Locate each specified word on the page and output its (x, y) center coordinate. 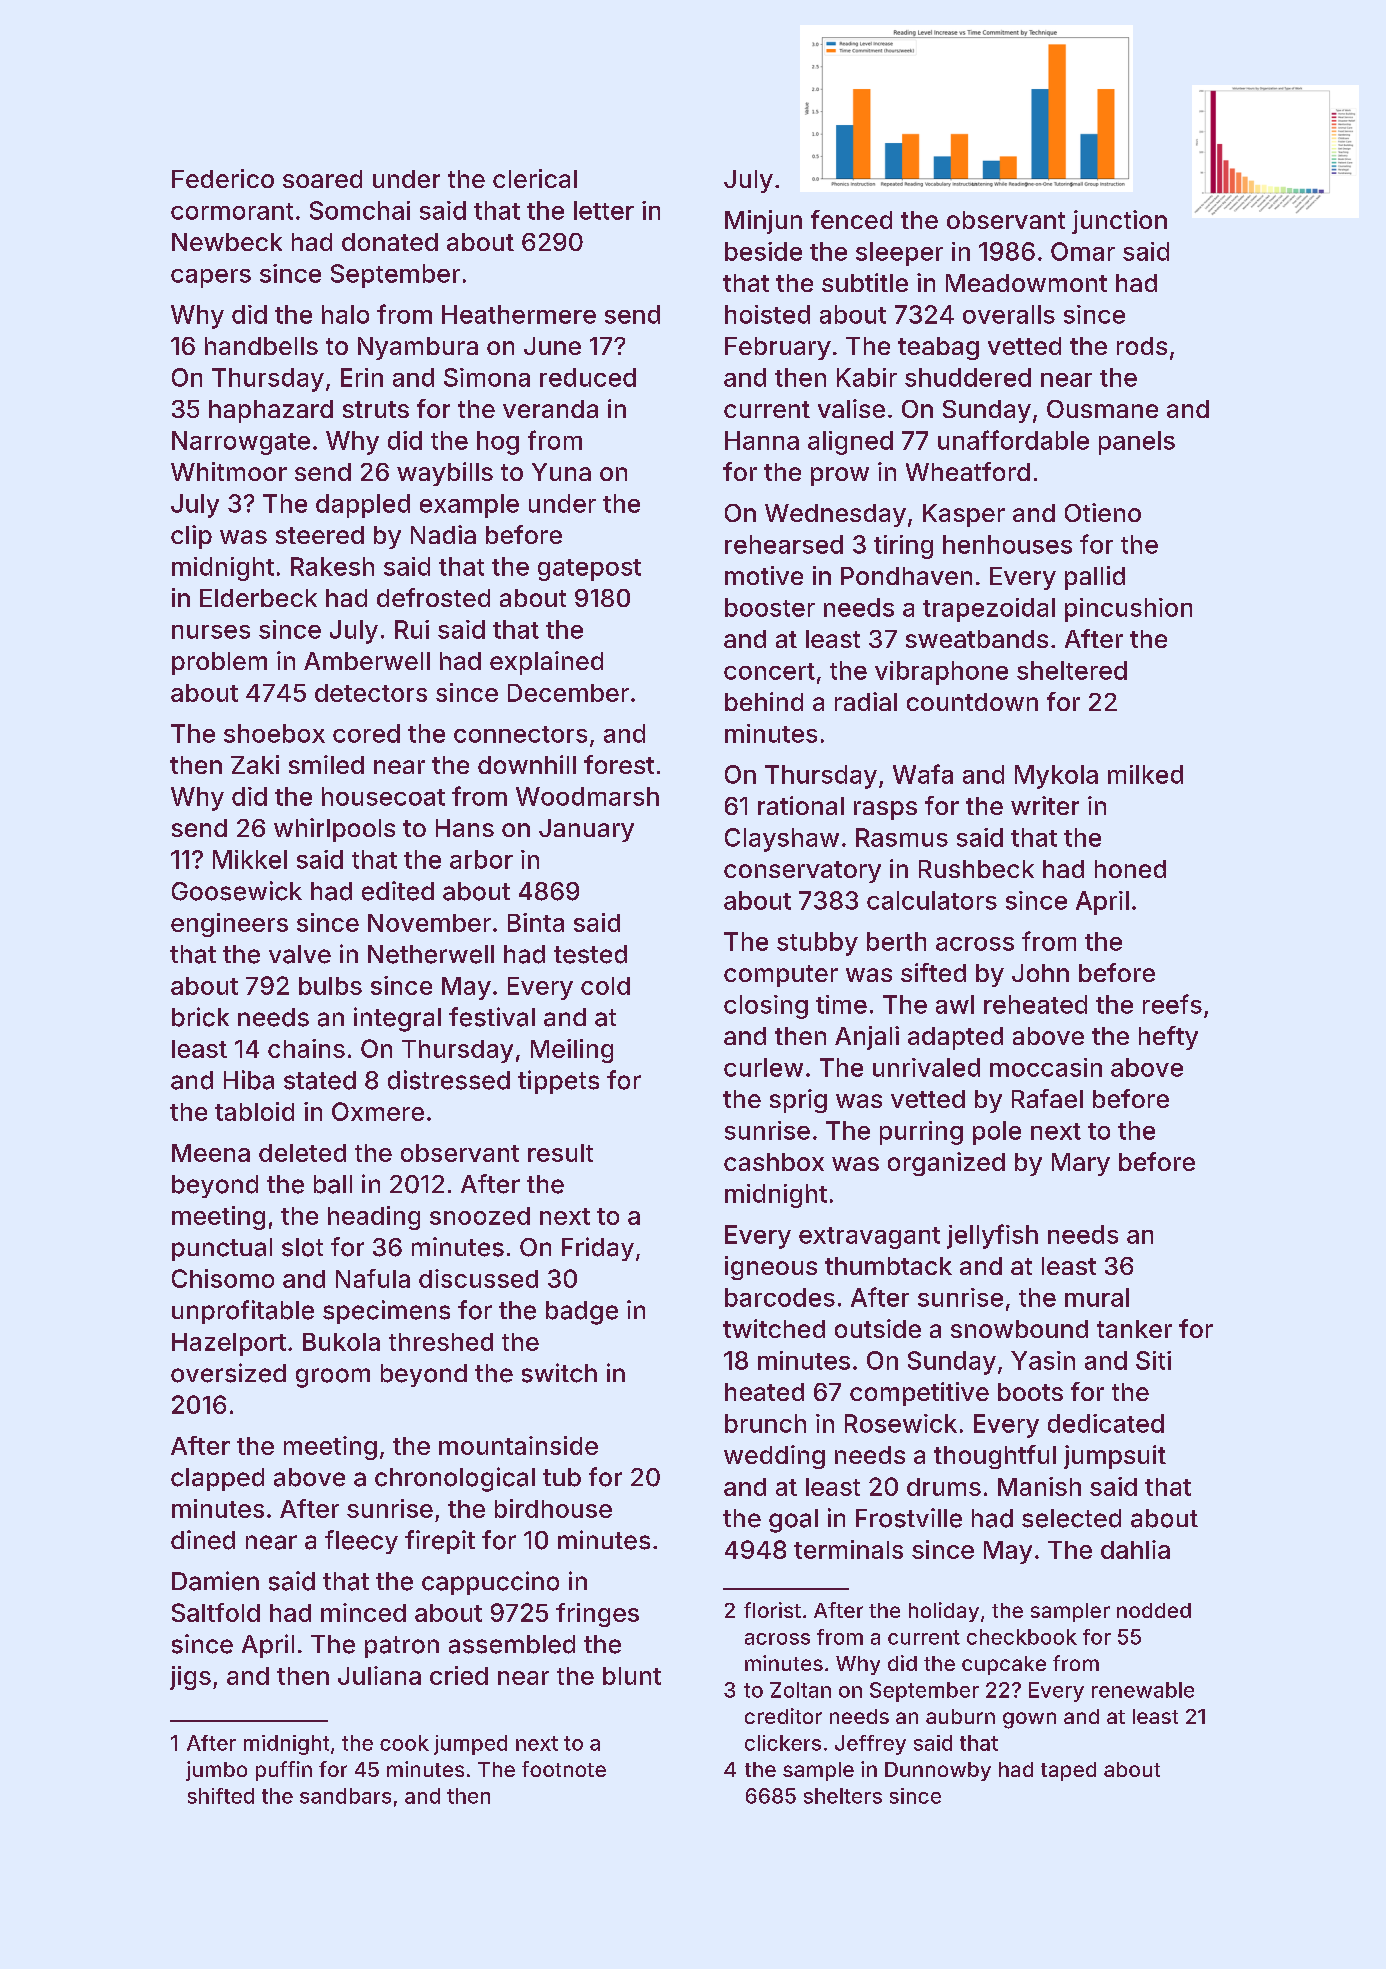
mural (1097, 1297)
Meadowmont (1026, 283)
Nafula (373, 1278)
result (560, 1153)
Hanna (762, 440)
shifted (221, 1796)
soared (322, 179)
